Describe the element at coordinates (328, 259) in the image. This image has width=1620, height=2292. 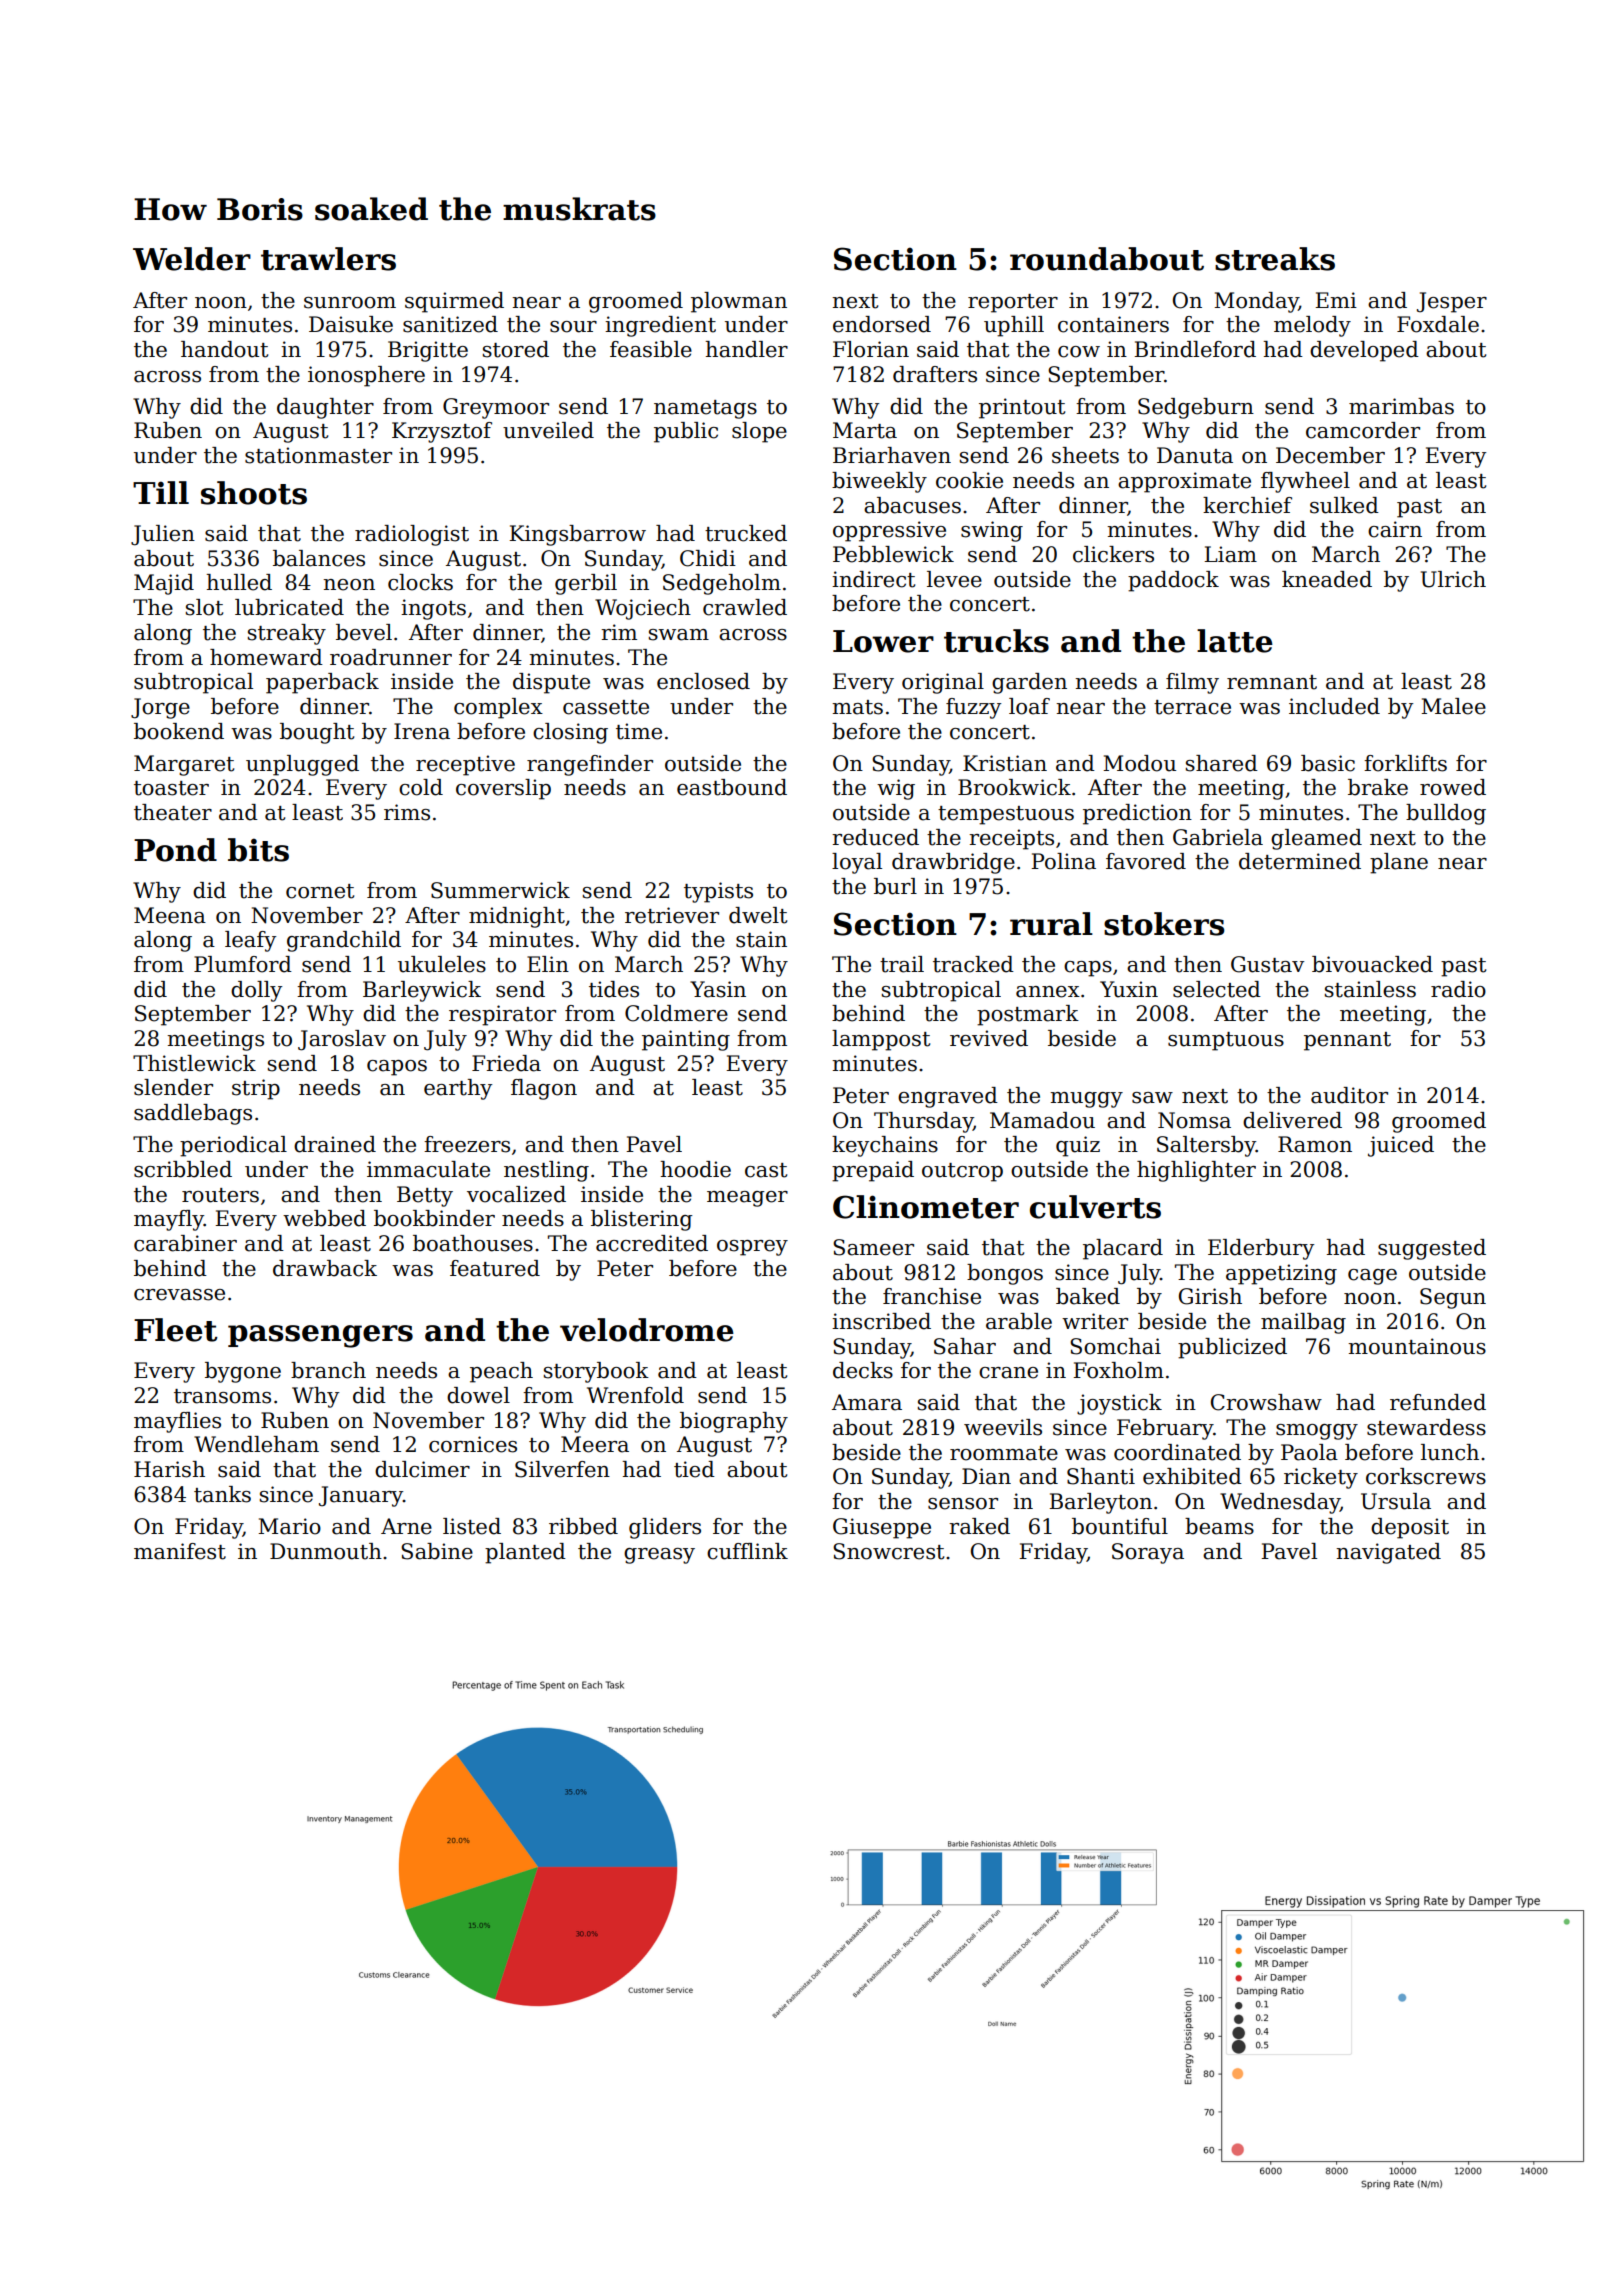
I see `trawlers` at that location.
